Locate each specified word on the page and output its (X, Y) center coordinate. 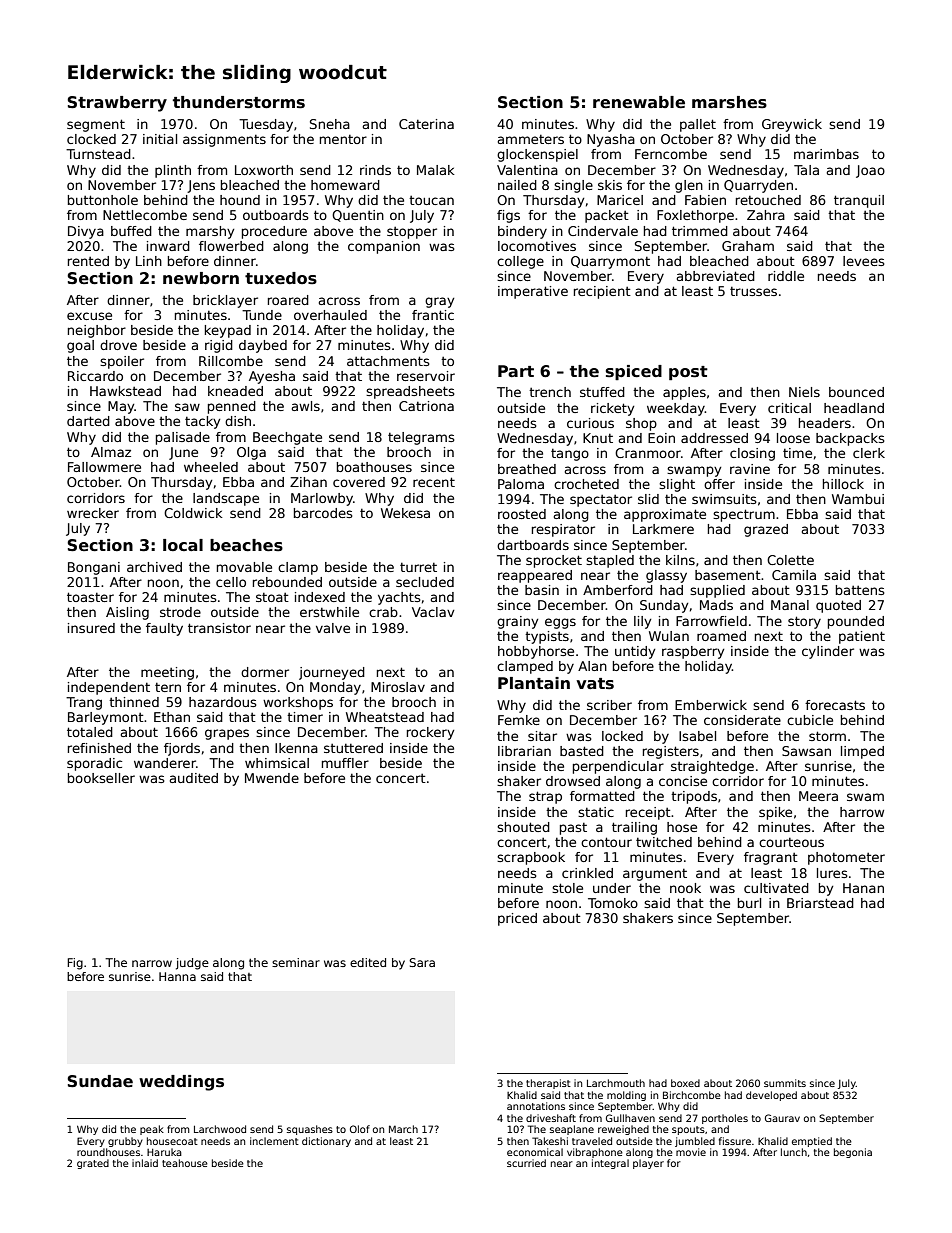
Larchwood (220, 1129)
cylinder (828, 652)
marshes (729, 102)
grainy (517, 622)
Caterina (426, 124)
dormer (265, 672)
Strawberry (117, 104)
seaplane (572, 1130)
